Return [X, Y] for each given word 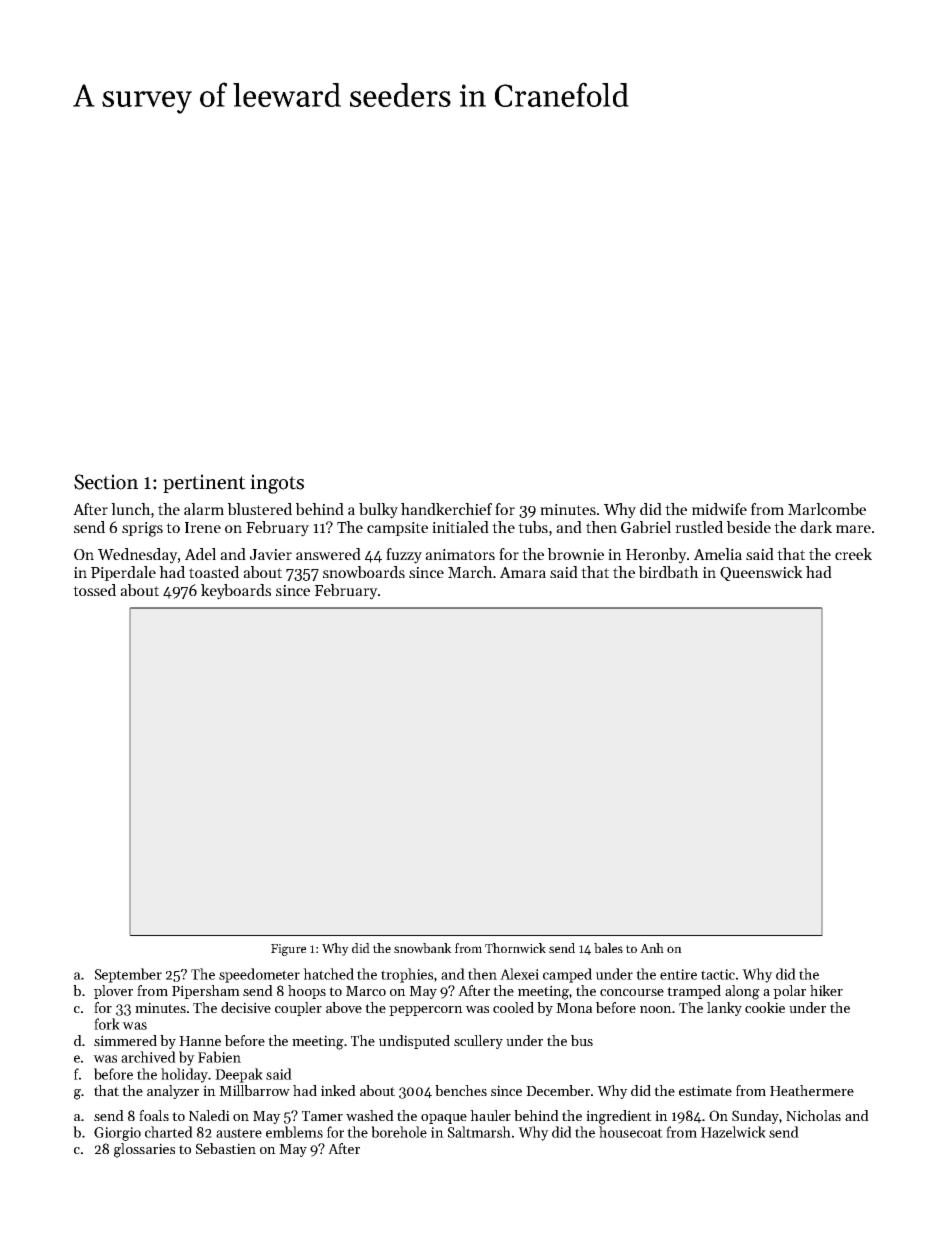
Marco [366, 991]
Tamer [322, 1116]
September [128, 975]
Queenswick [761, 573]
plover [113, 992]
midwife [719, 509]
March [470, 572]
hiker [826, 990]
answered [328, 554]
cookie [765, 1007]
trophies [407, 975]
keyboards [236, 592]
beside [749, 527]
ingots [277, 484]
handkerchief [446, 509]
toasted [214, 572]
